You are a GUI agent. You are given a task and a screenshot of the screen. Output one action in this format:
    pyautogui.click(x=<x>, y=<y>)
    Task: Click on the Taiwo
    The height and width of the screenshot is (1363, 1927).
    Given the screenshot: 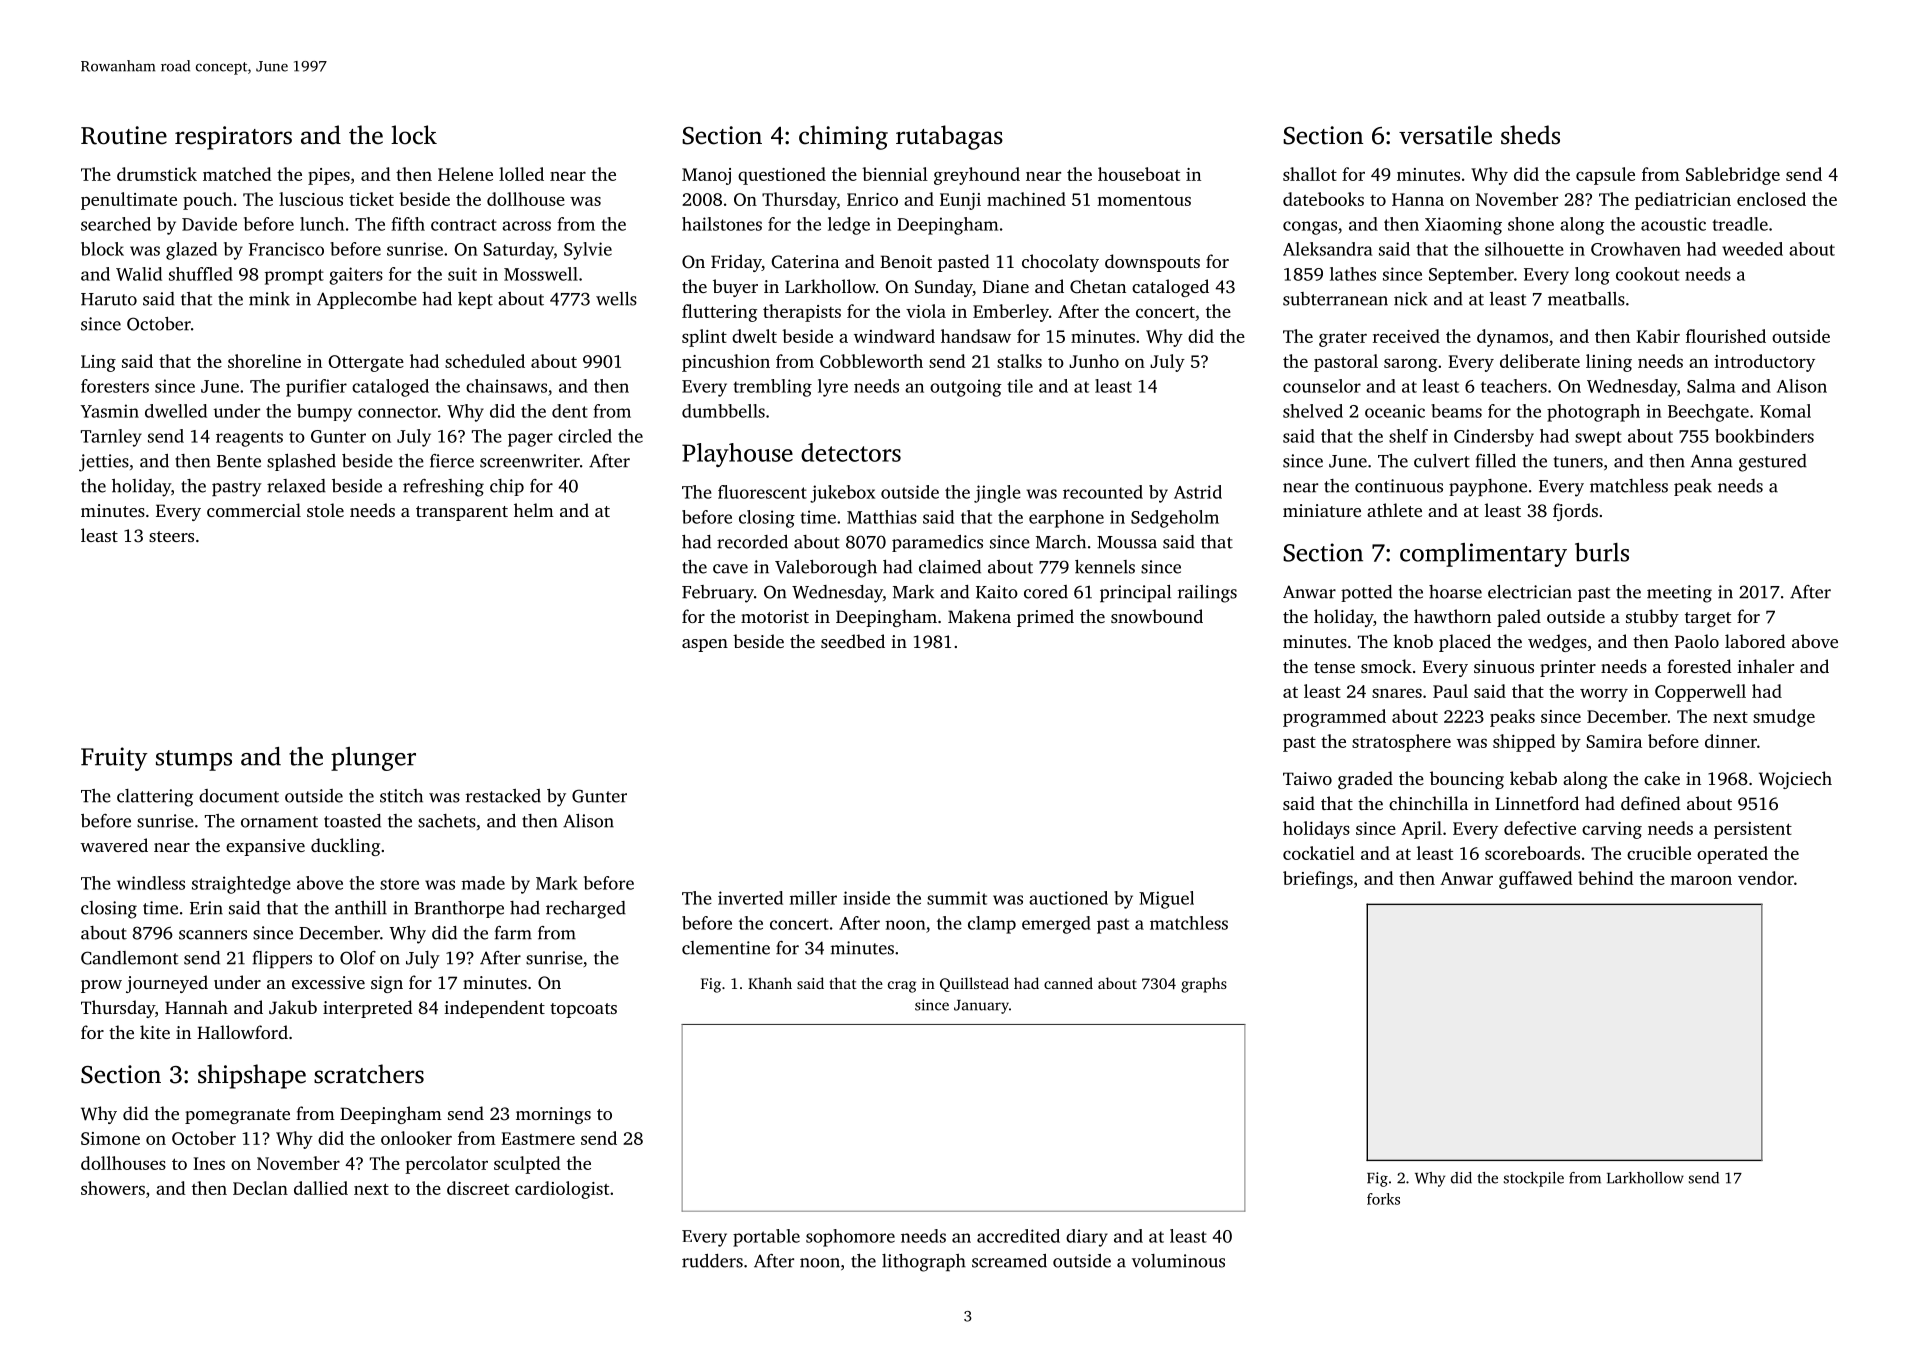 What is the action you would take?
    pyautogui.click(x=1307, y=778)
